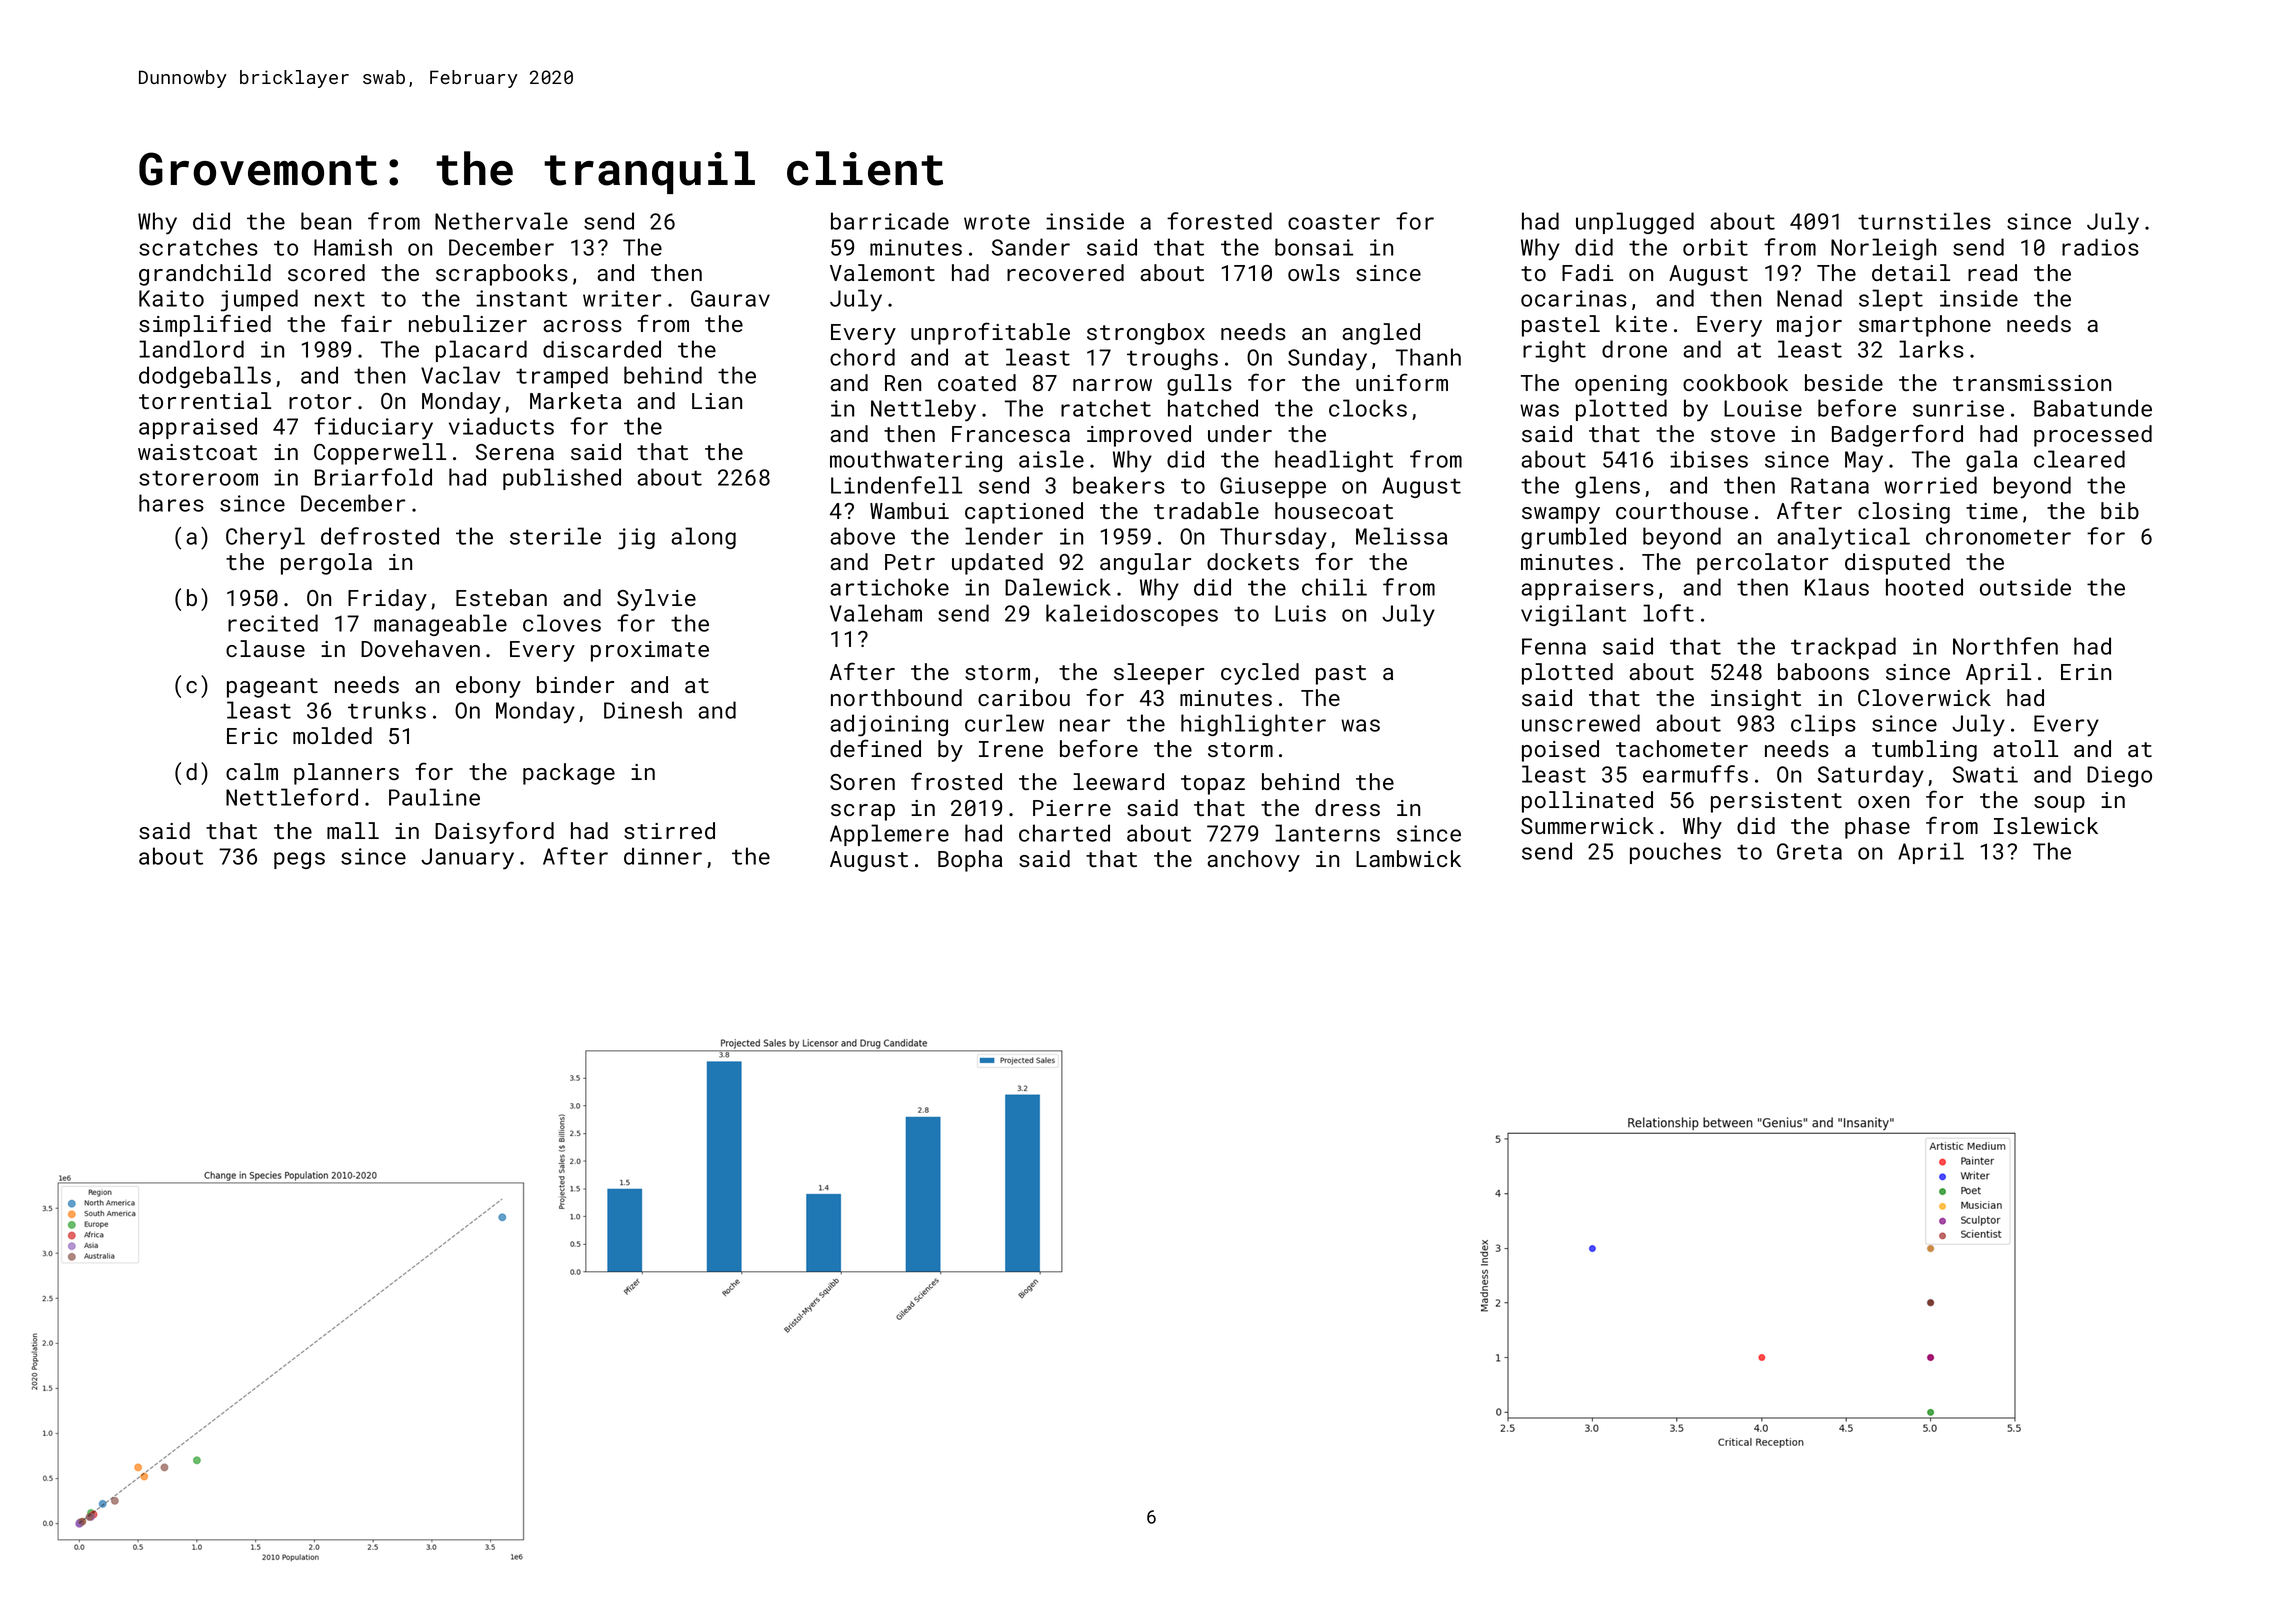  Describe the element at coordinates (575, 400) in the document. I see `Marketa` at that location.
